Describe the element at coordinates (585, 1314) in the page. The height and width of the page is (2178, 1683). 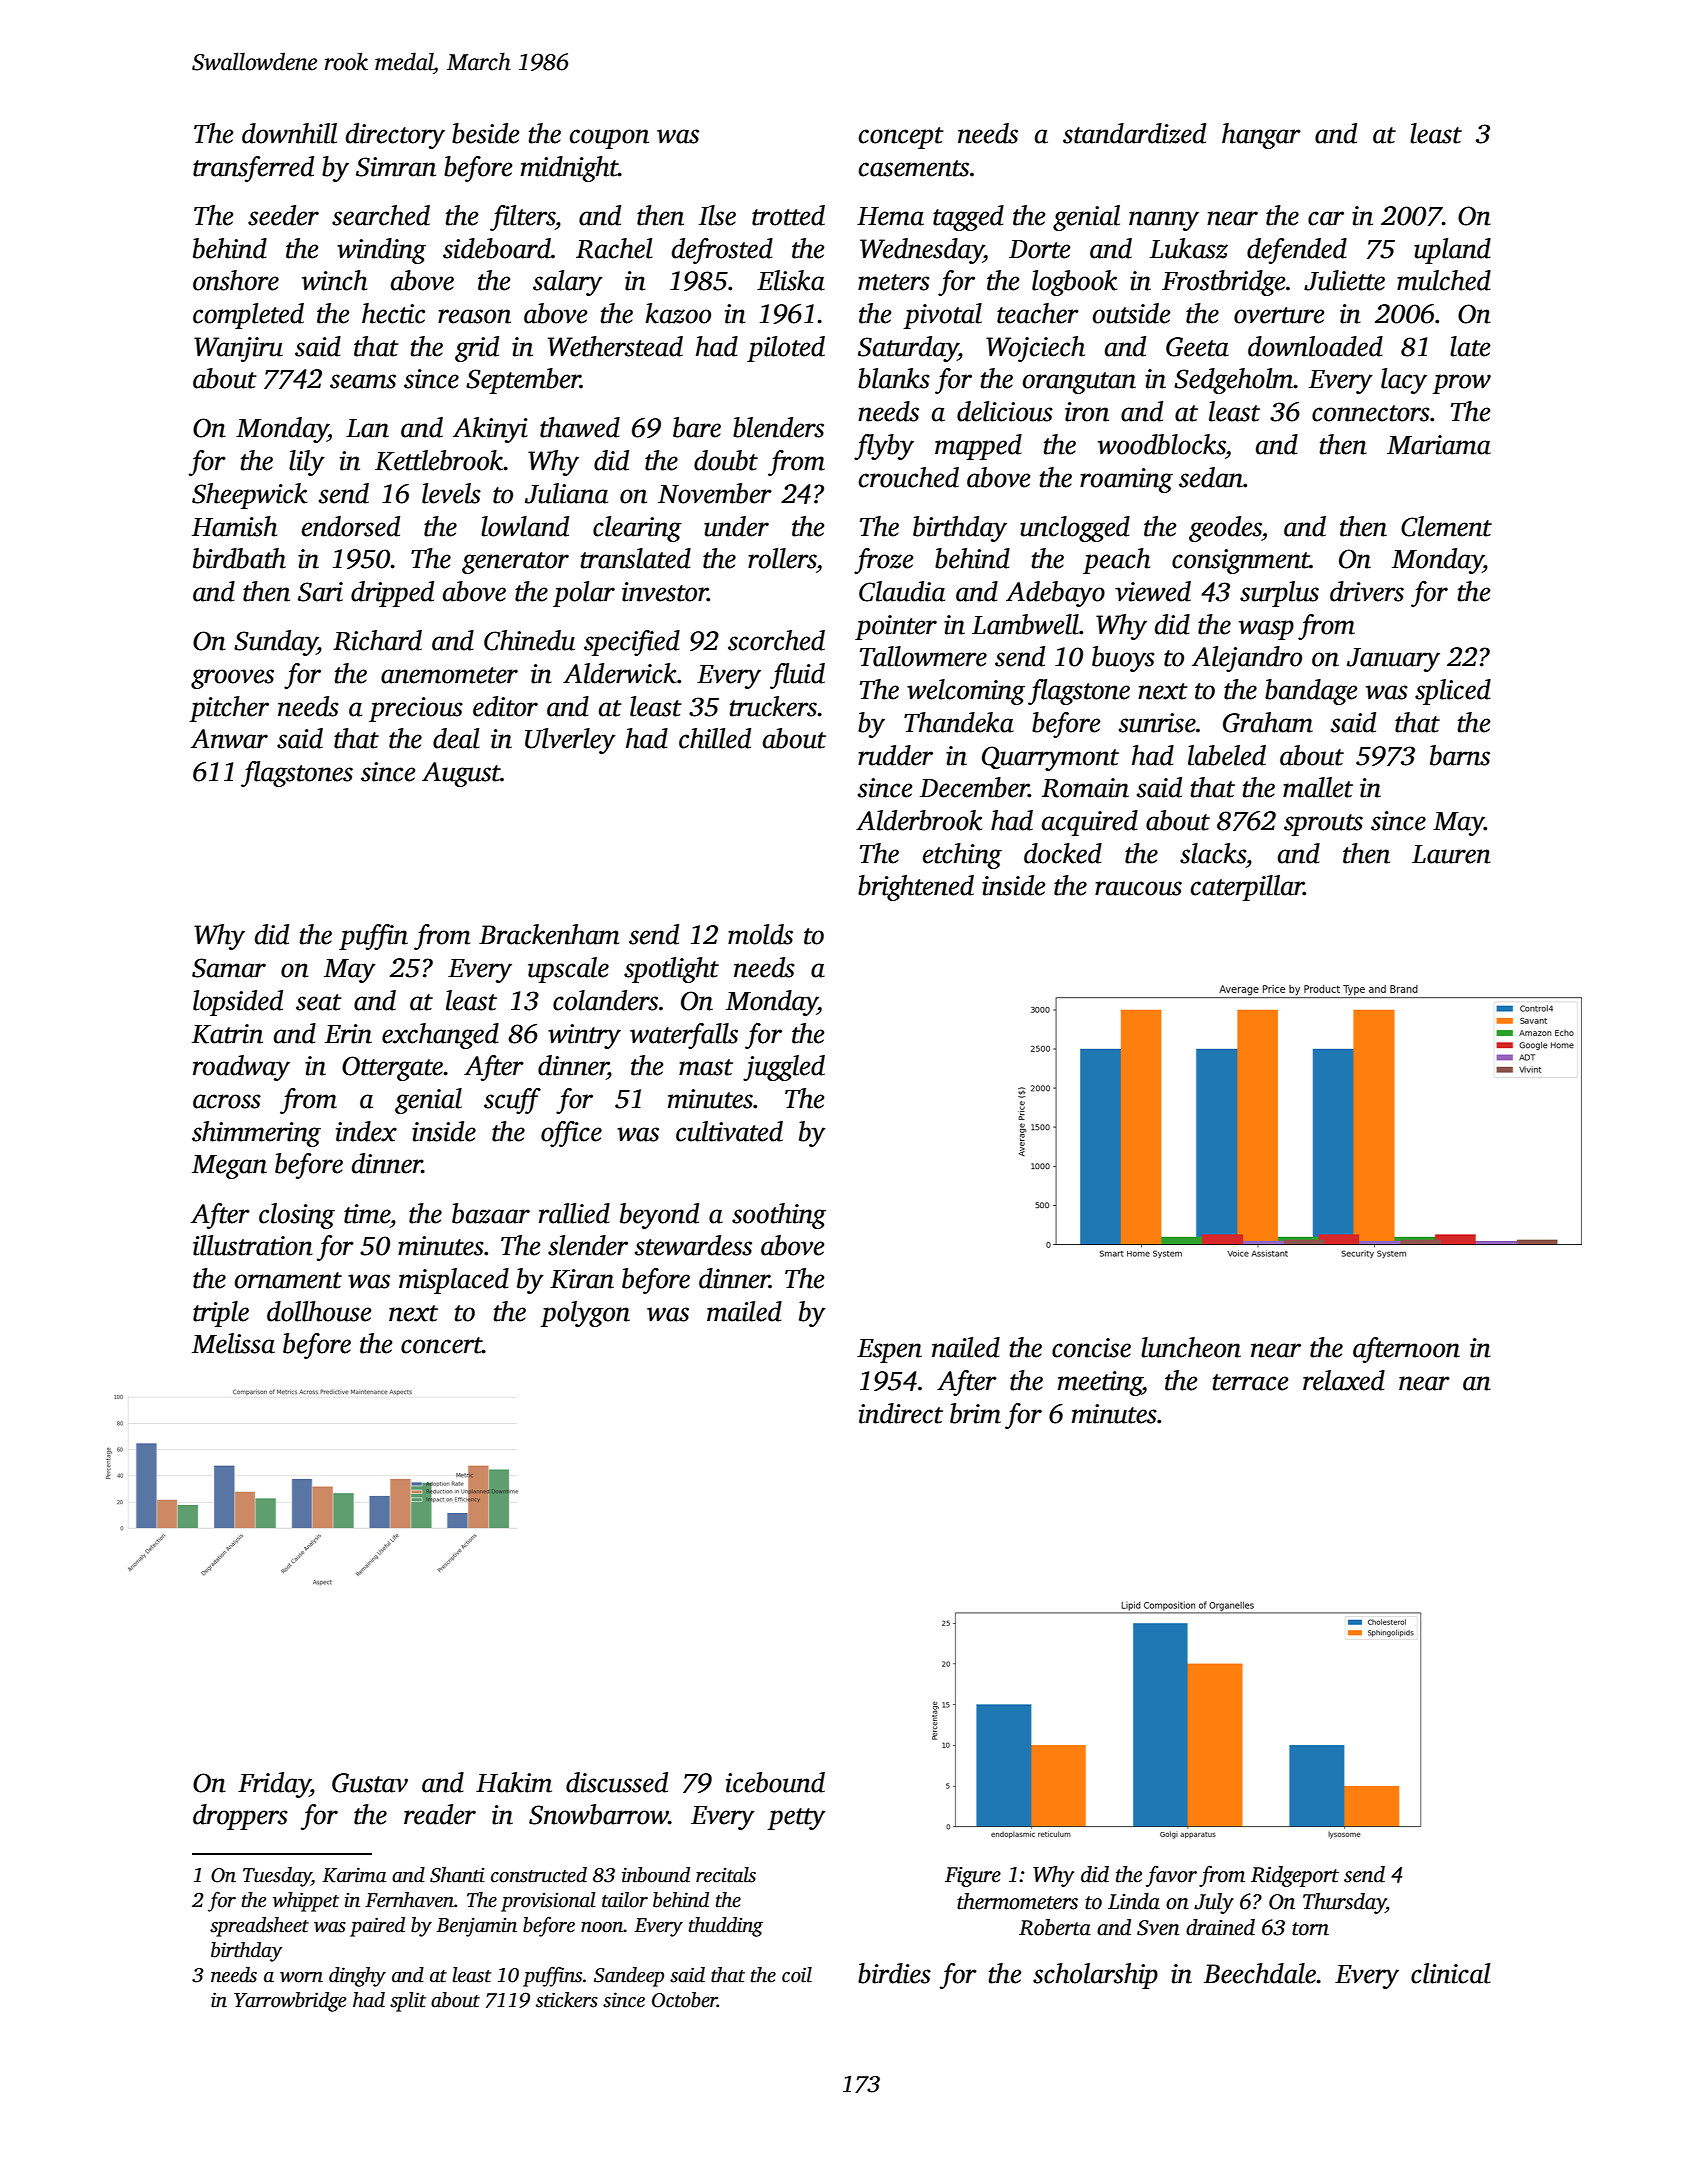
I see `polygon` at that location.
